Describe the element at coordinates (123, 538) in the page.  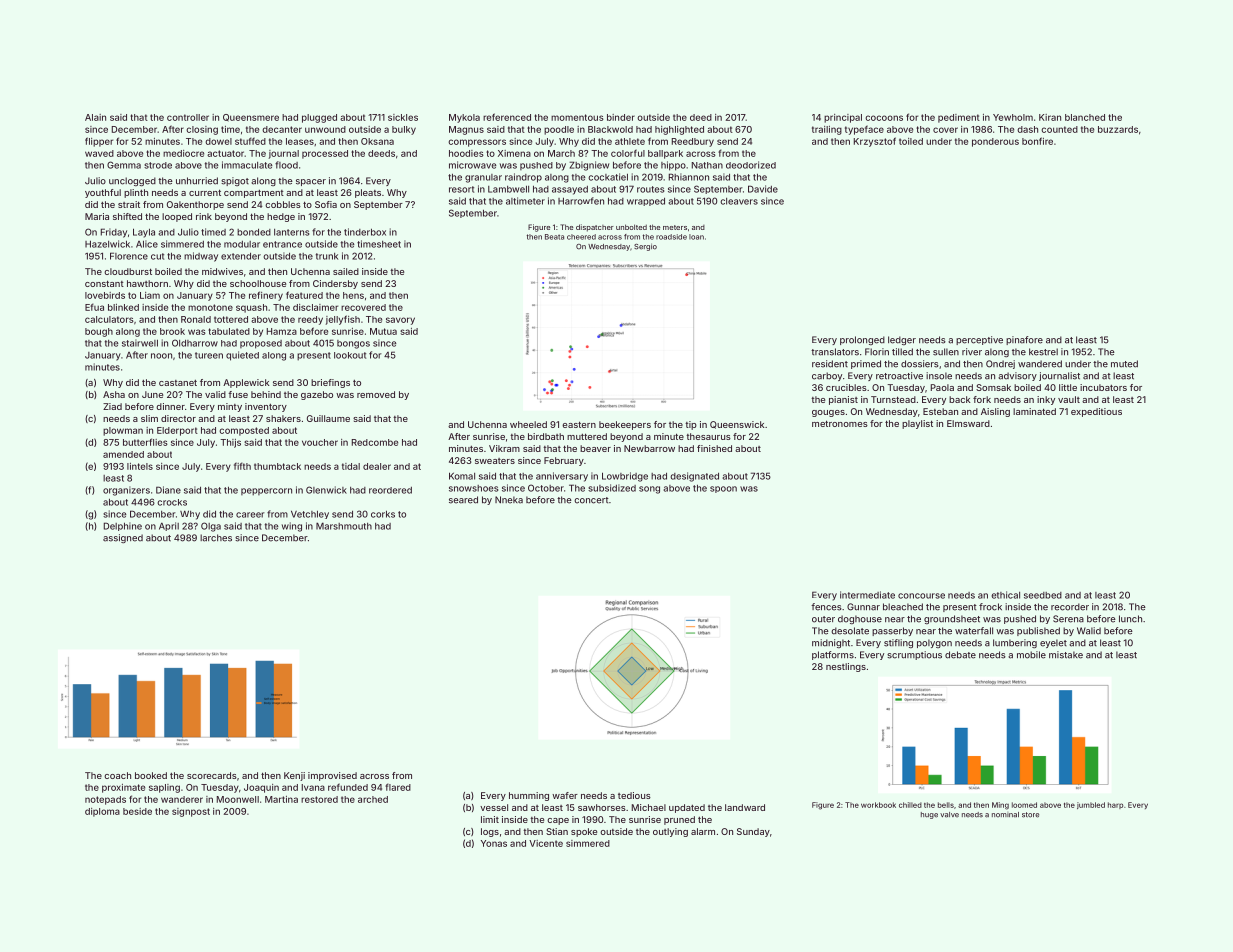
I see `assigned` at that location.
